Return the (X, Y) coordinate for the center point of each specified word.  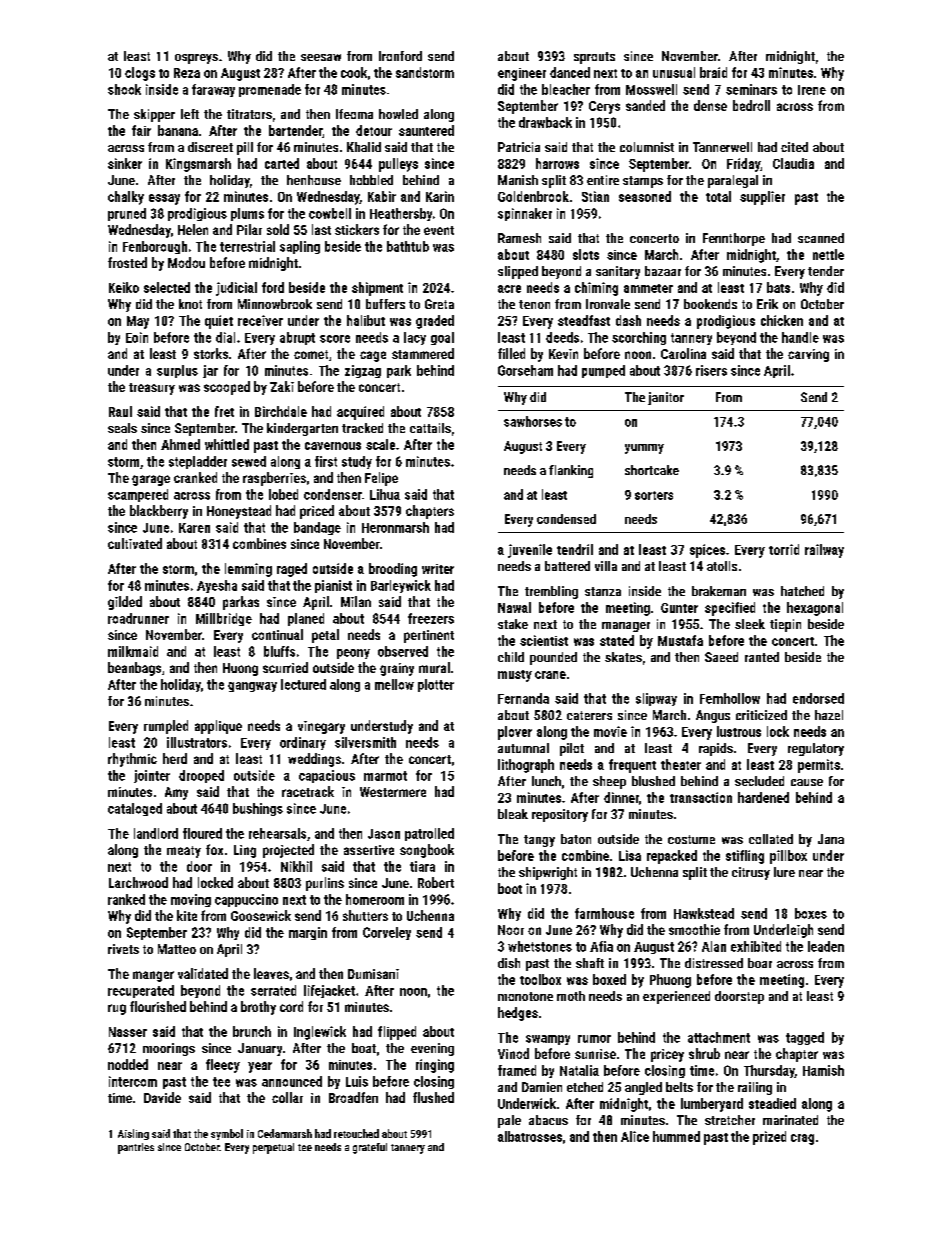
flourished (158, 1006)
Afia (601, 946)
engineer (522, 74)
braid (713, 72)
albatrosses (530, 1136)
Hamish (823, 1070)
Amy (176, 793)
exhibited (756, 946)
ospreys (196, 59)
